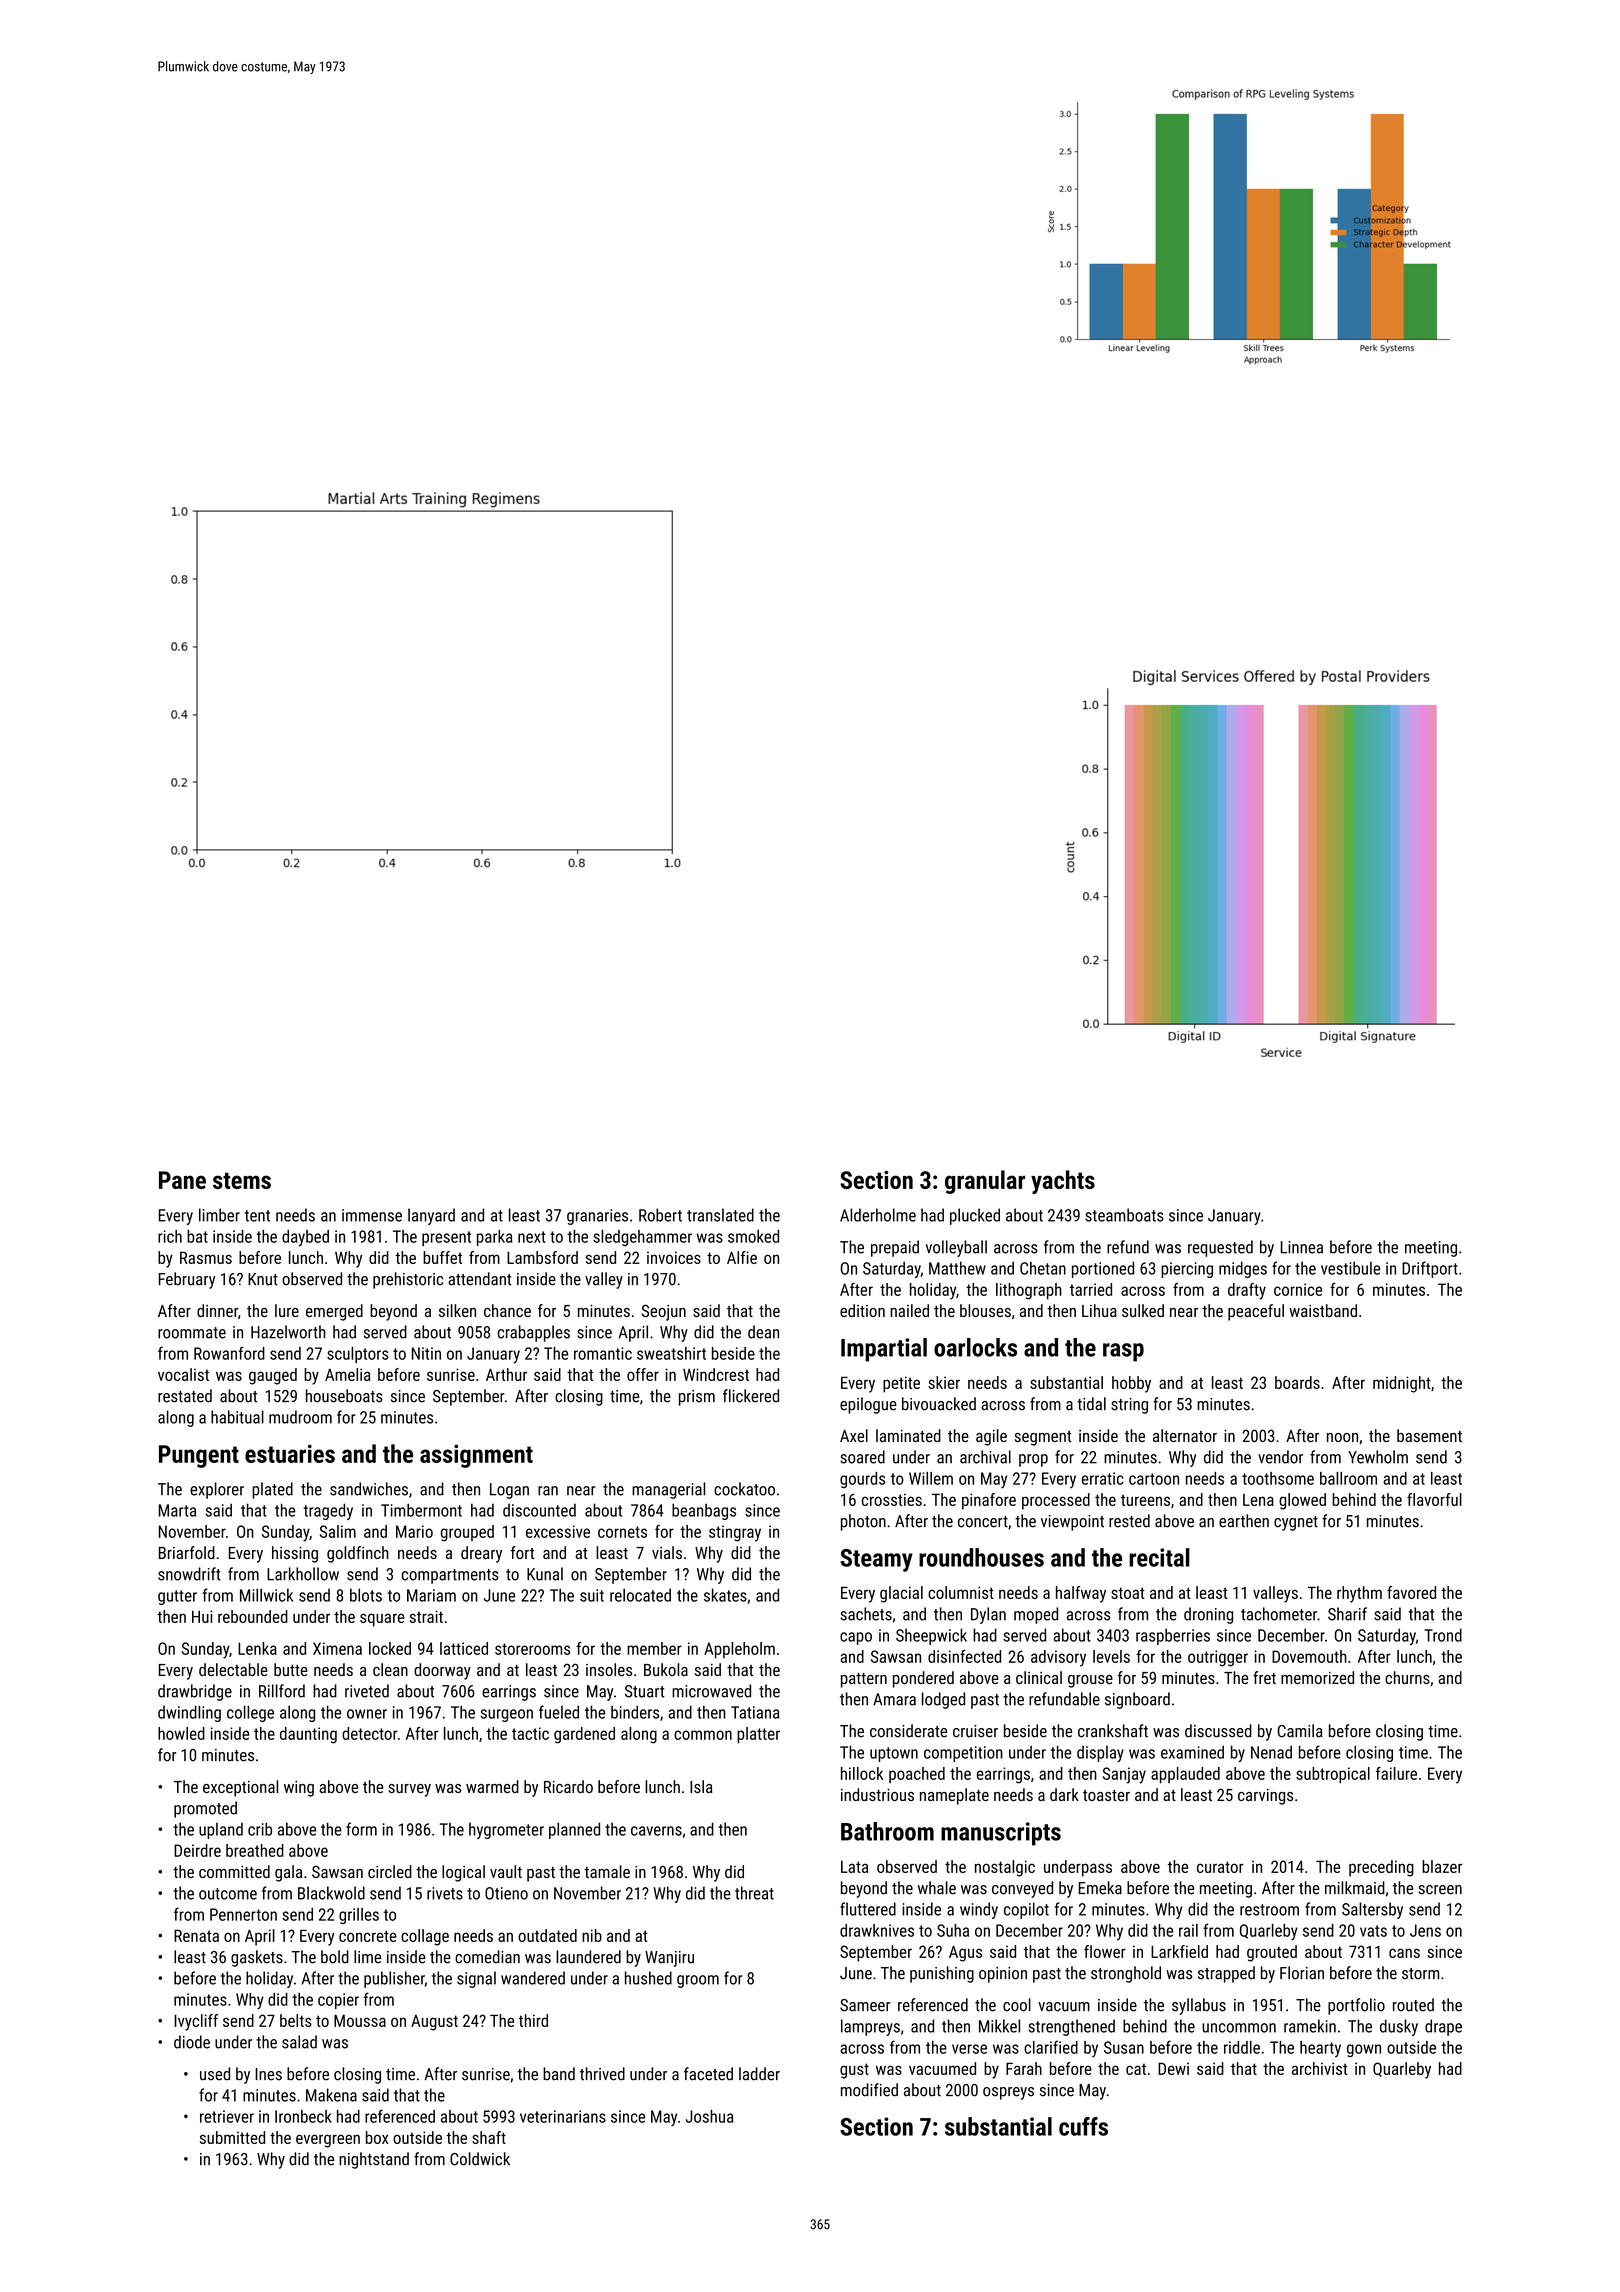 The width and height of the screenshot is (1620, 2292). Describe the element at coordinates (206, 1257) in the screenshot. I see `Rasmus` at that location.
